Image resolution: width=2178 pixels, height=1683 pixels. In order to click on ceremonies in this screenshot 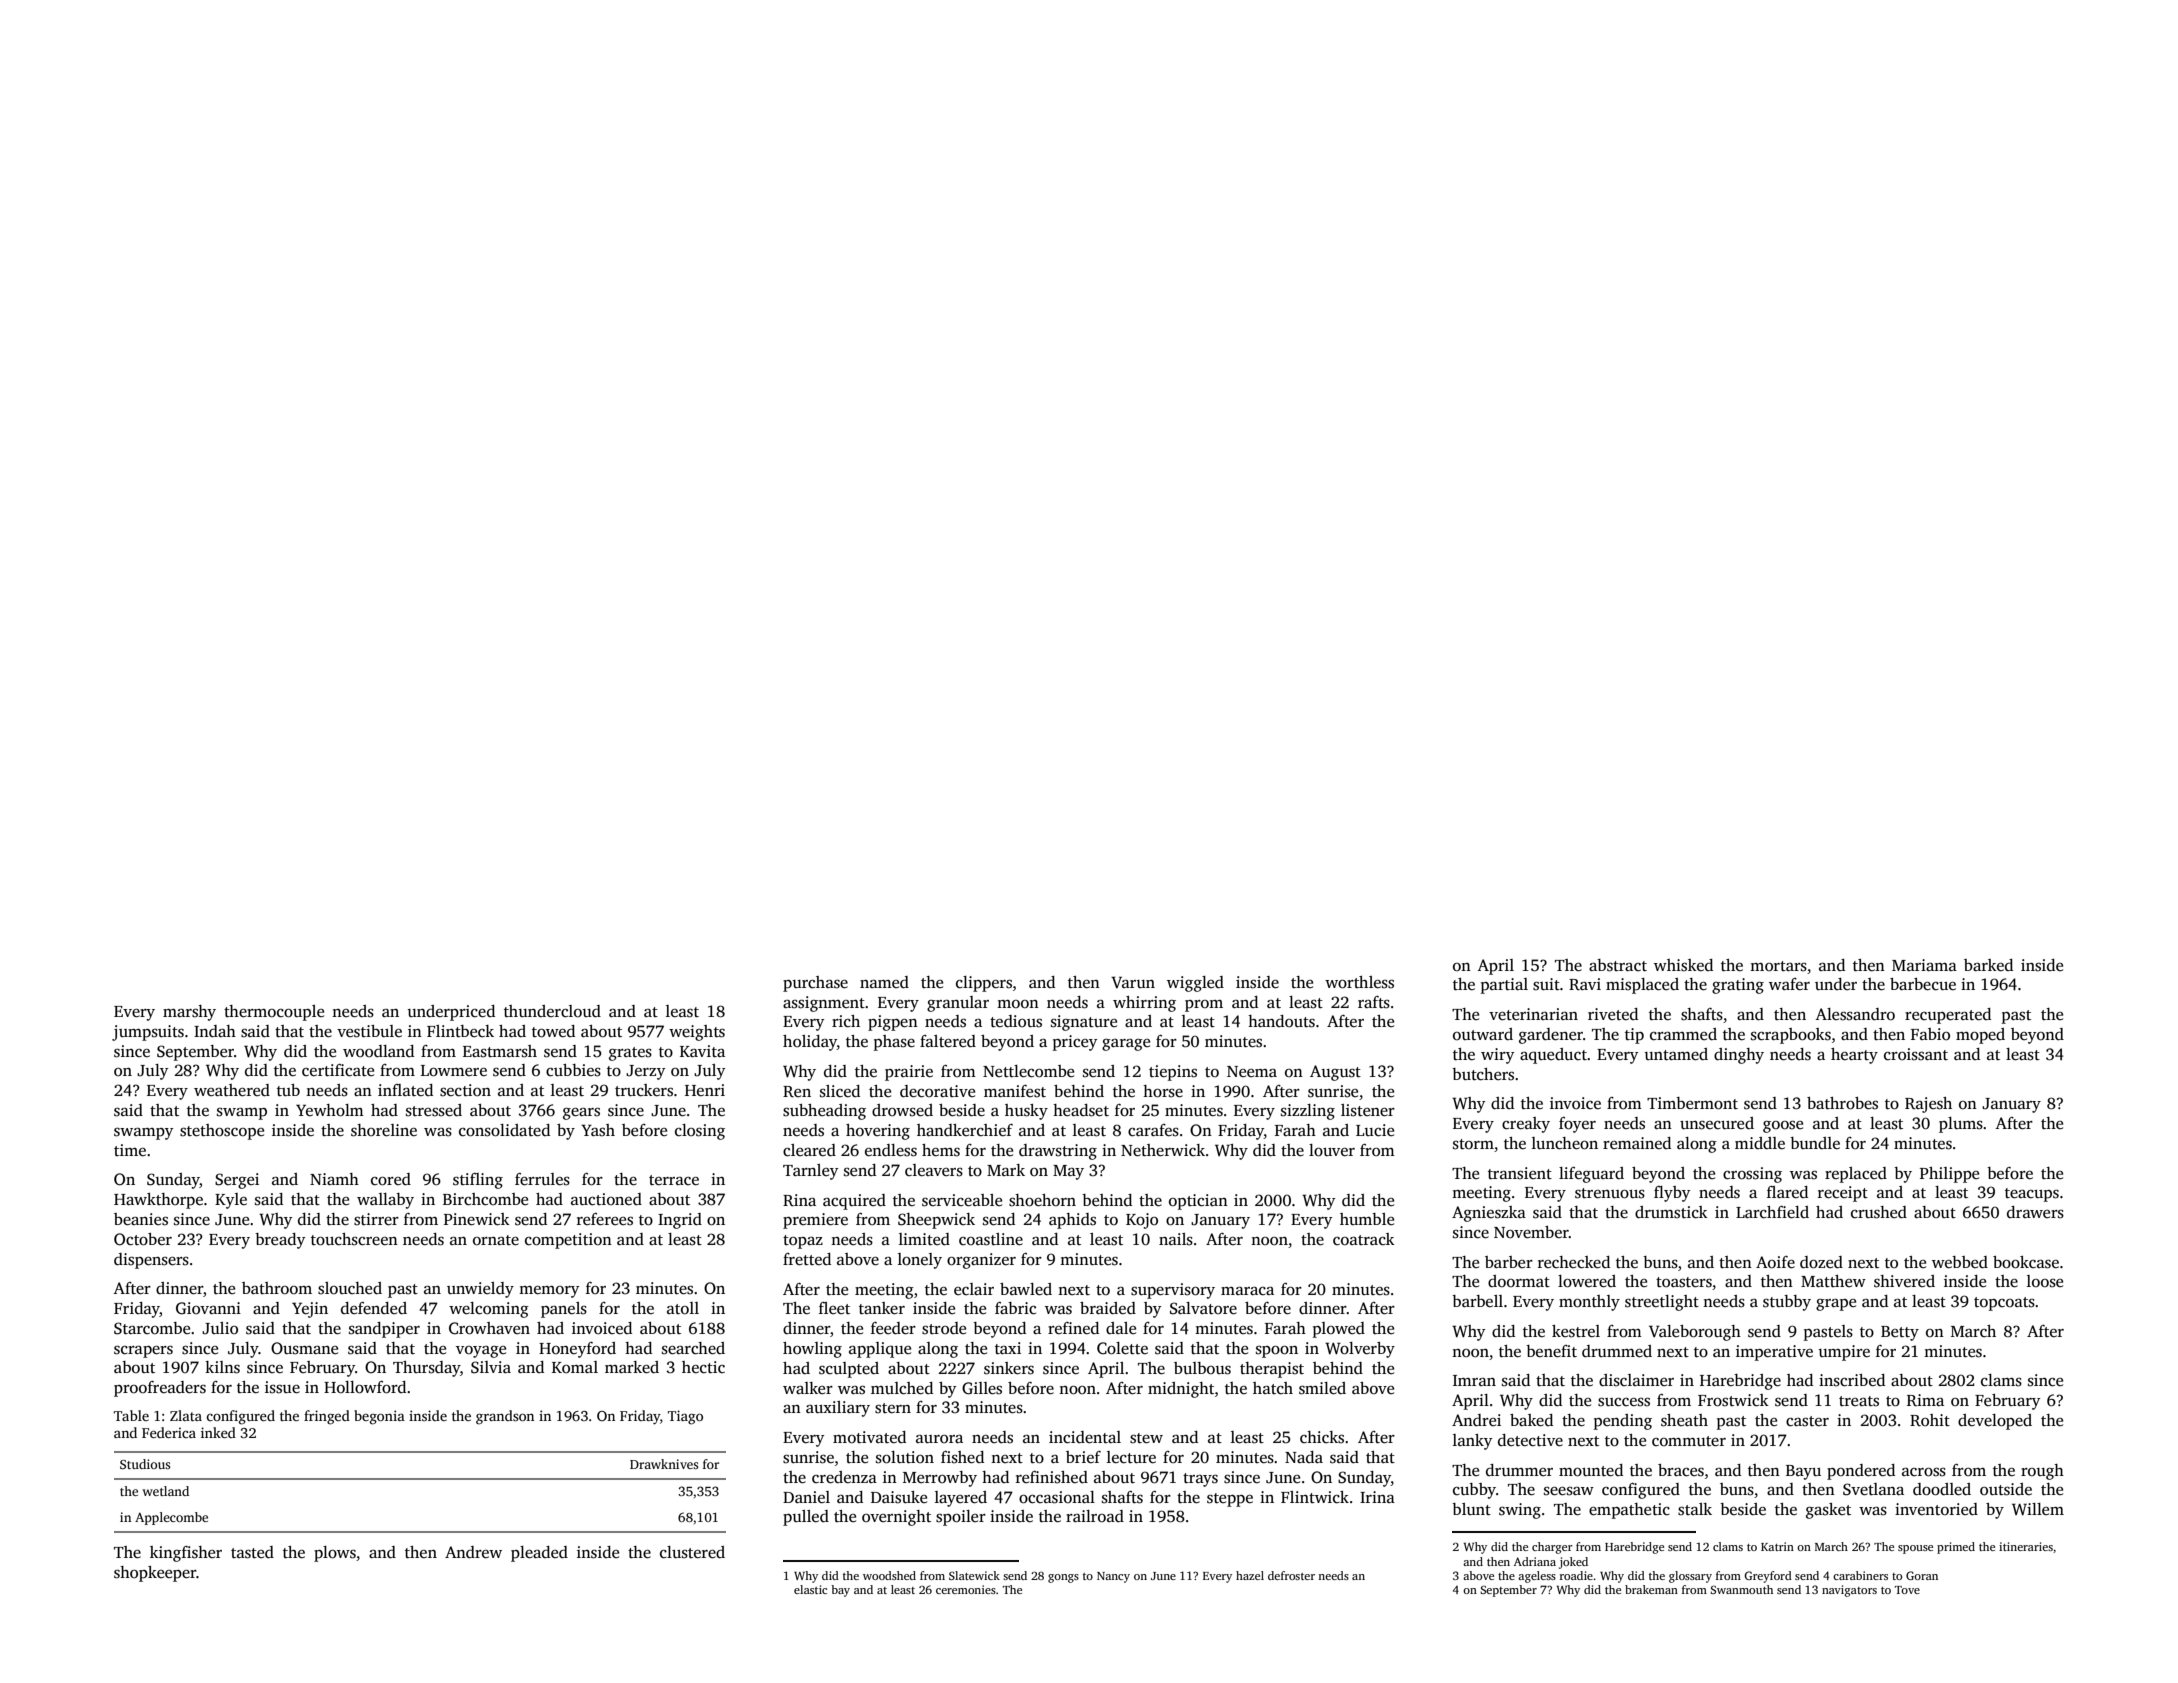, I will do `click(966, 1589)`.
